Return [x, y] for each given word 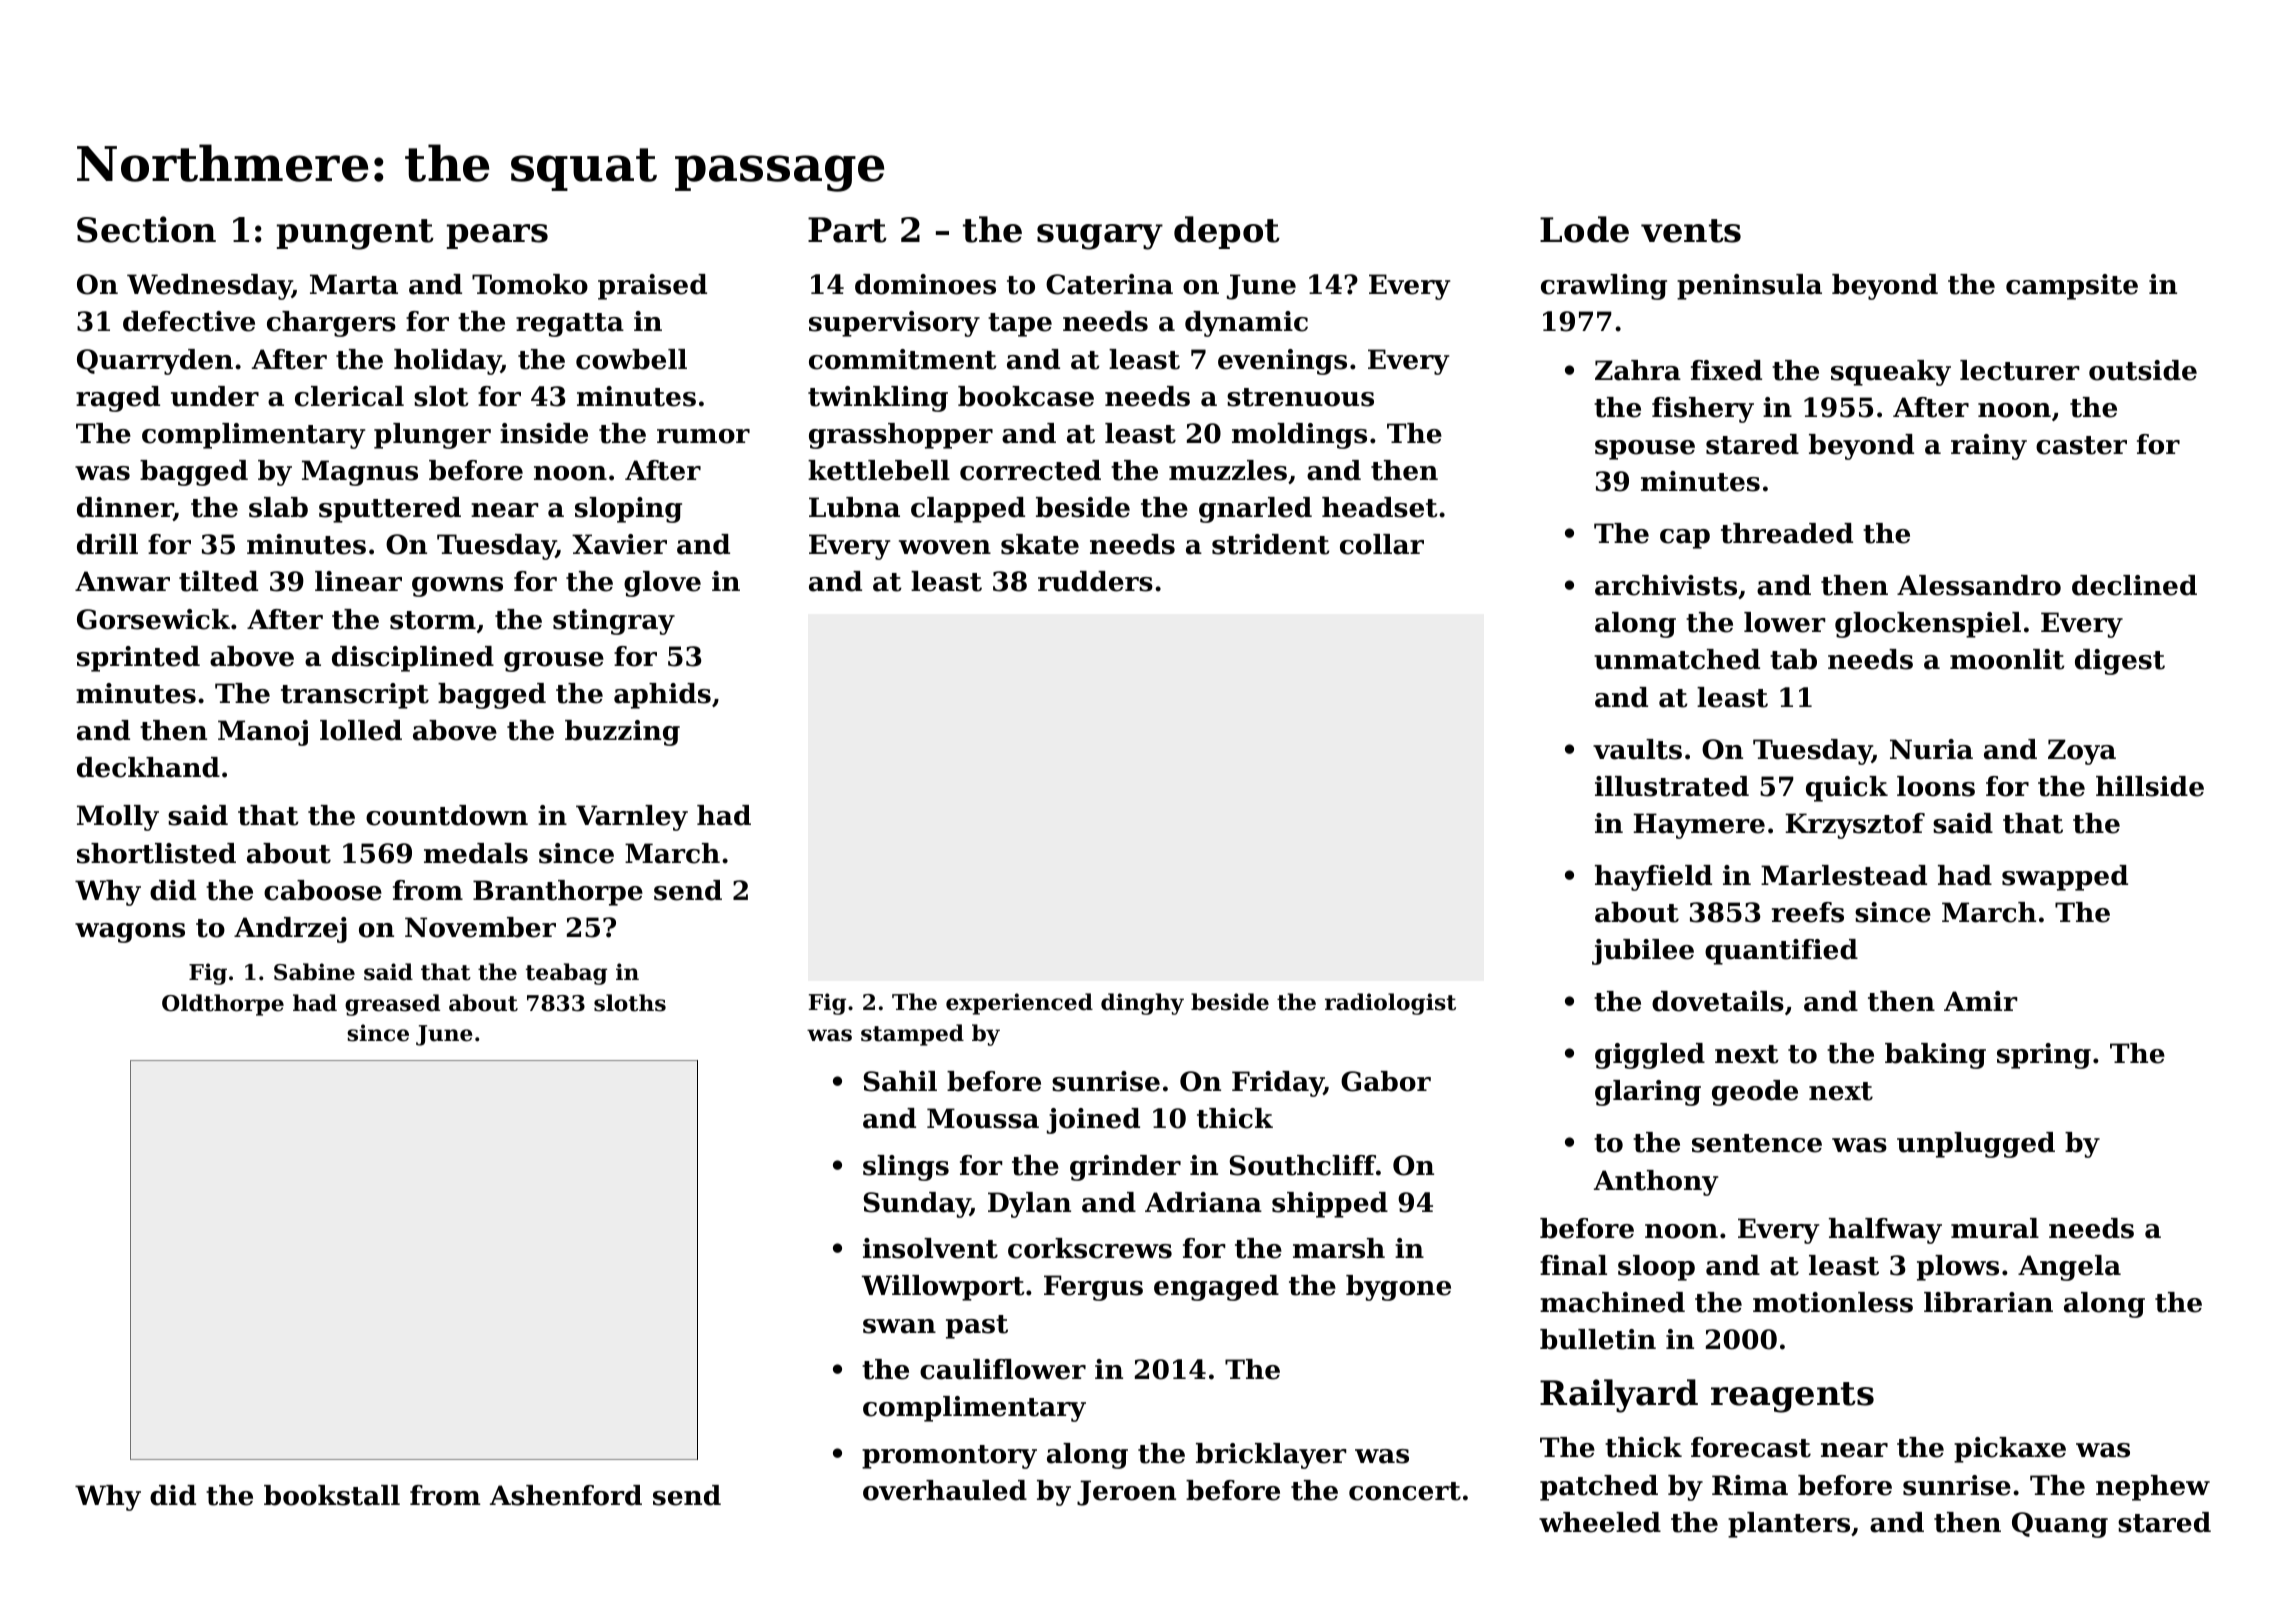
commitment [903, 359]
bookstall [332, 1495]
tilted [218, 581]
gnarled [1255, 510]
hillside [2150, 786]
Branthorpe [558, 893]
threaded [1787, 533]
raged [118, 399]
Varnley [632, 818]
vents [1691, 231]
